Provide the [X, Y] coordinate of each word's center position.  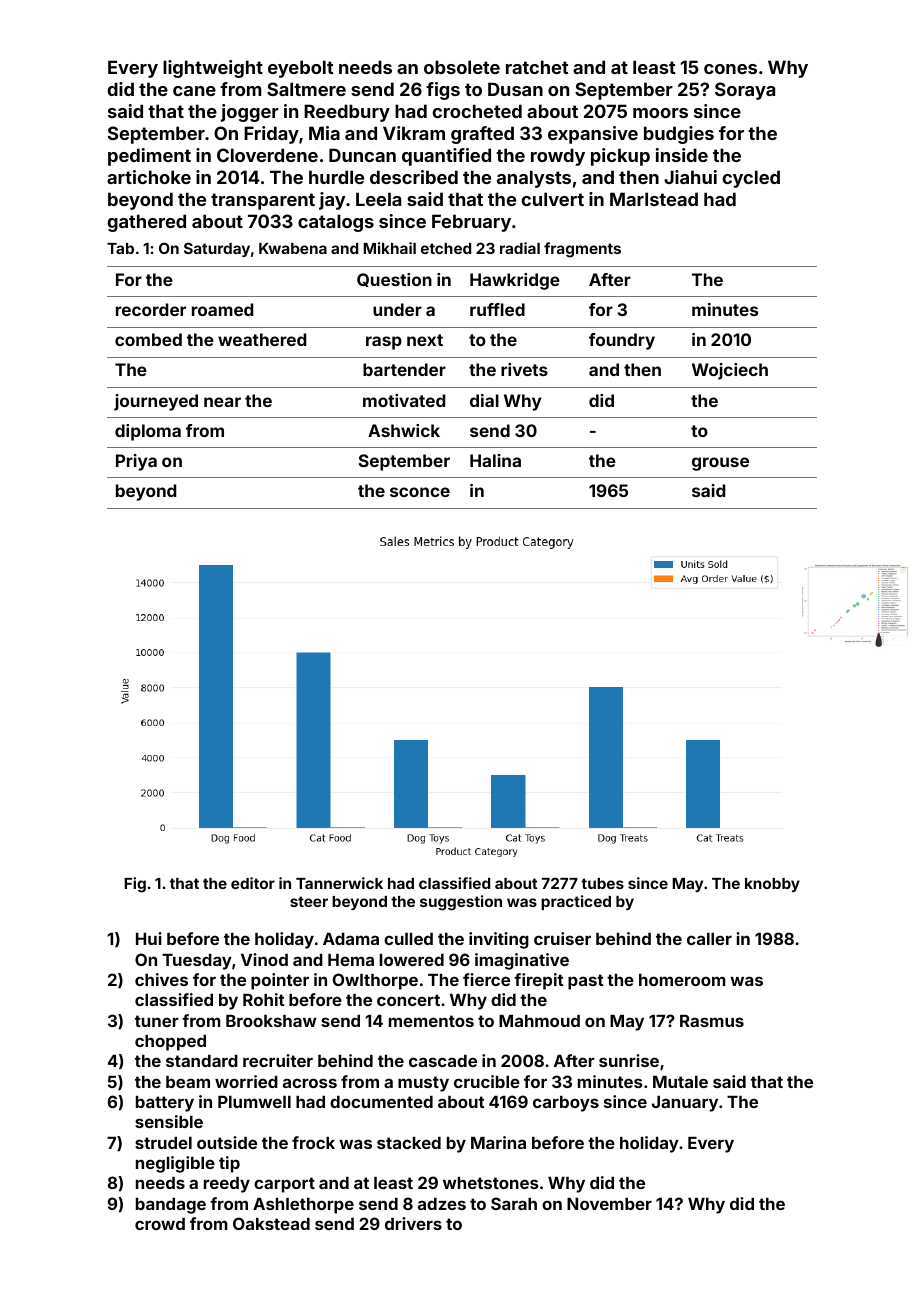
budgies [679, 135]
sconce [420, 492]
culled [408, 939]
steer [309, 901]
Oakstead [271, 1223]
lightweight [213, 69]
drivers [413, 1223]
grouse [720, 464]
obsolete [462, 67]
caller [709, 939]
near [222, 402]
